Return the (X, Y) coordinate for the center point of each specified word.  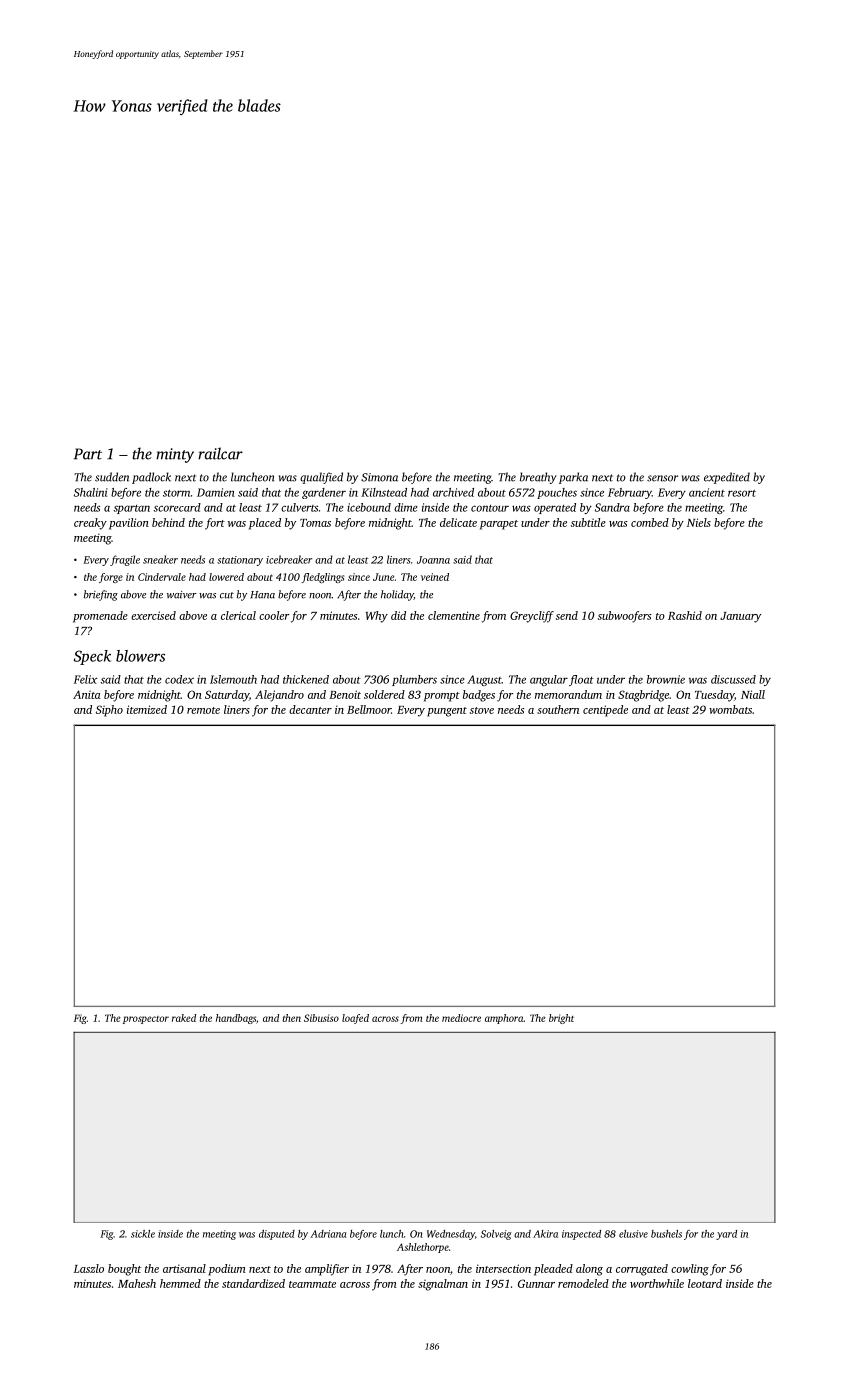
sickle (143, 1234)
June (383, 577)
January (740, 617)
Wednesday (451, 1235)
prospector (146, 1020)
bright (561, 1019)
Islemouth (233, 679)
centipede (605, 711)
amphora (504, 1019)
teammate (312, 1284)
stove (482, 710)
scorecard (177, 507)
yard (726, 1235)
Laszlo (89, 1268)
